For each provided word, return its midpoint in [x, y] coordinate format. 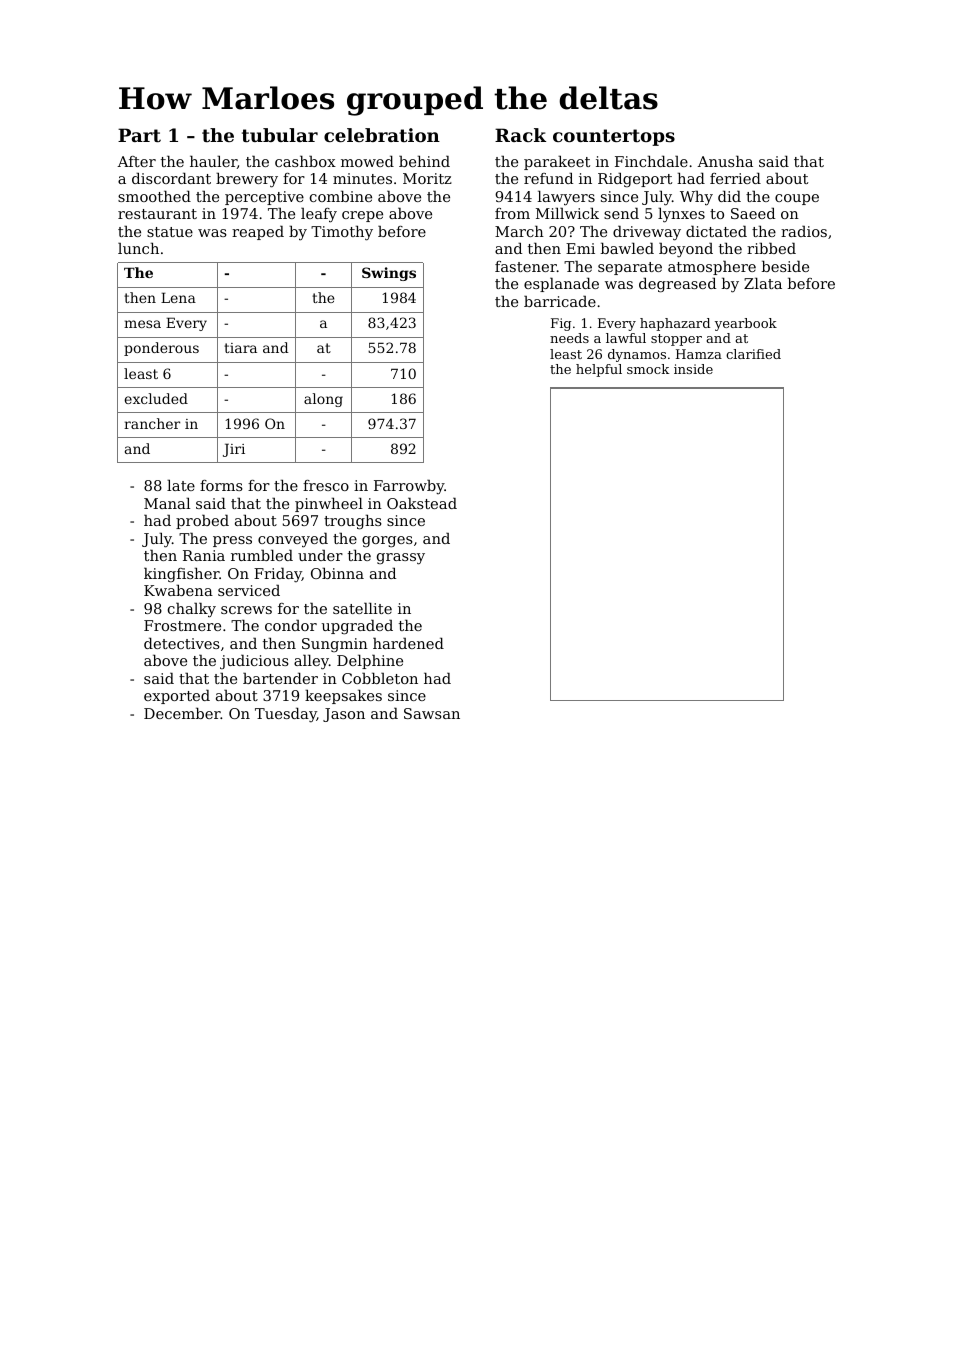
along [323, 400]
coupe [797, 199]
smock [648, 369]
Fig [561, 324]
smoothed [154, 196]
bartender [280, 678]
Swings [389, 274]
